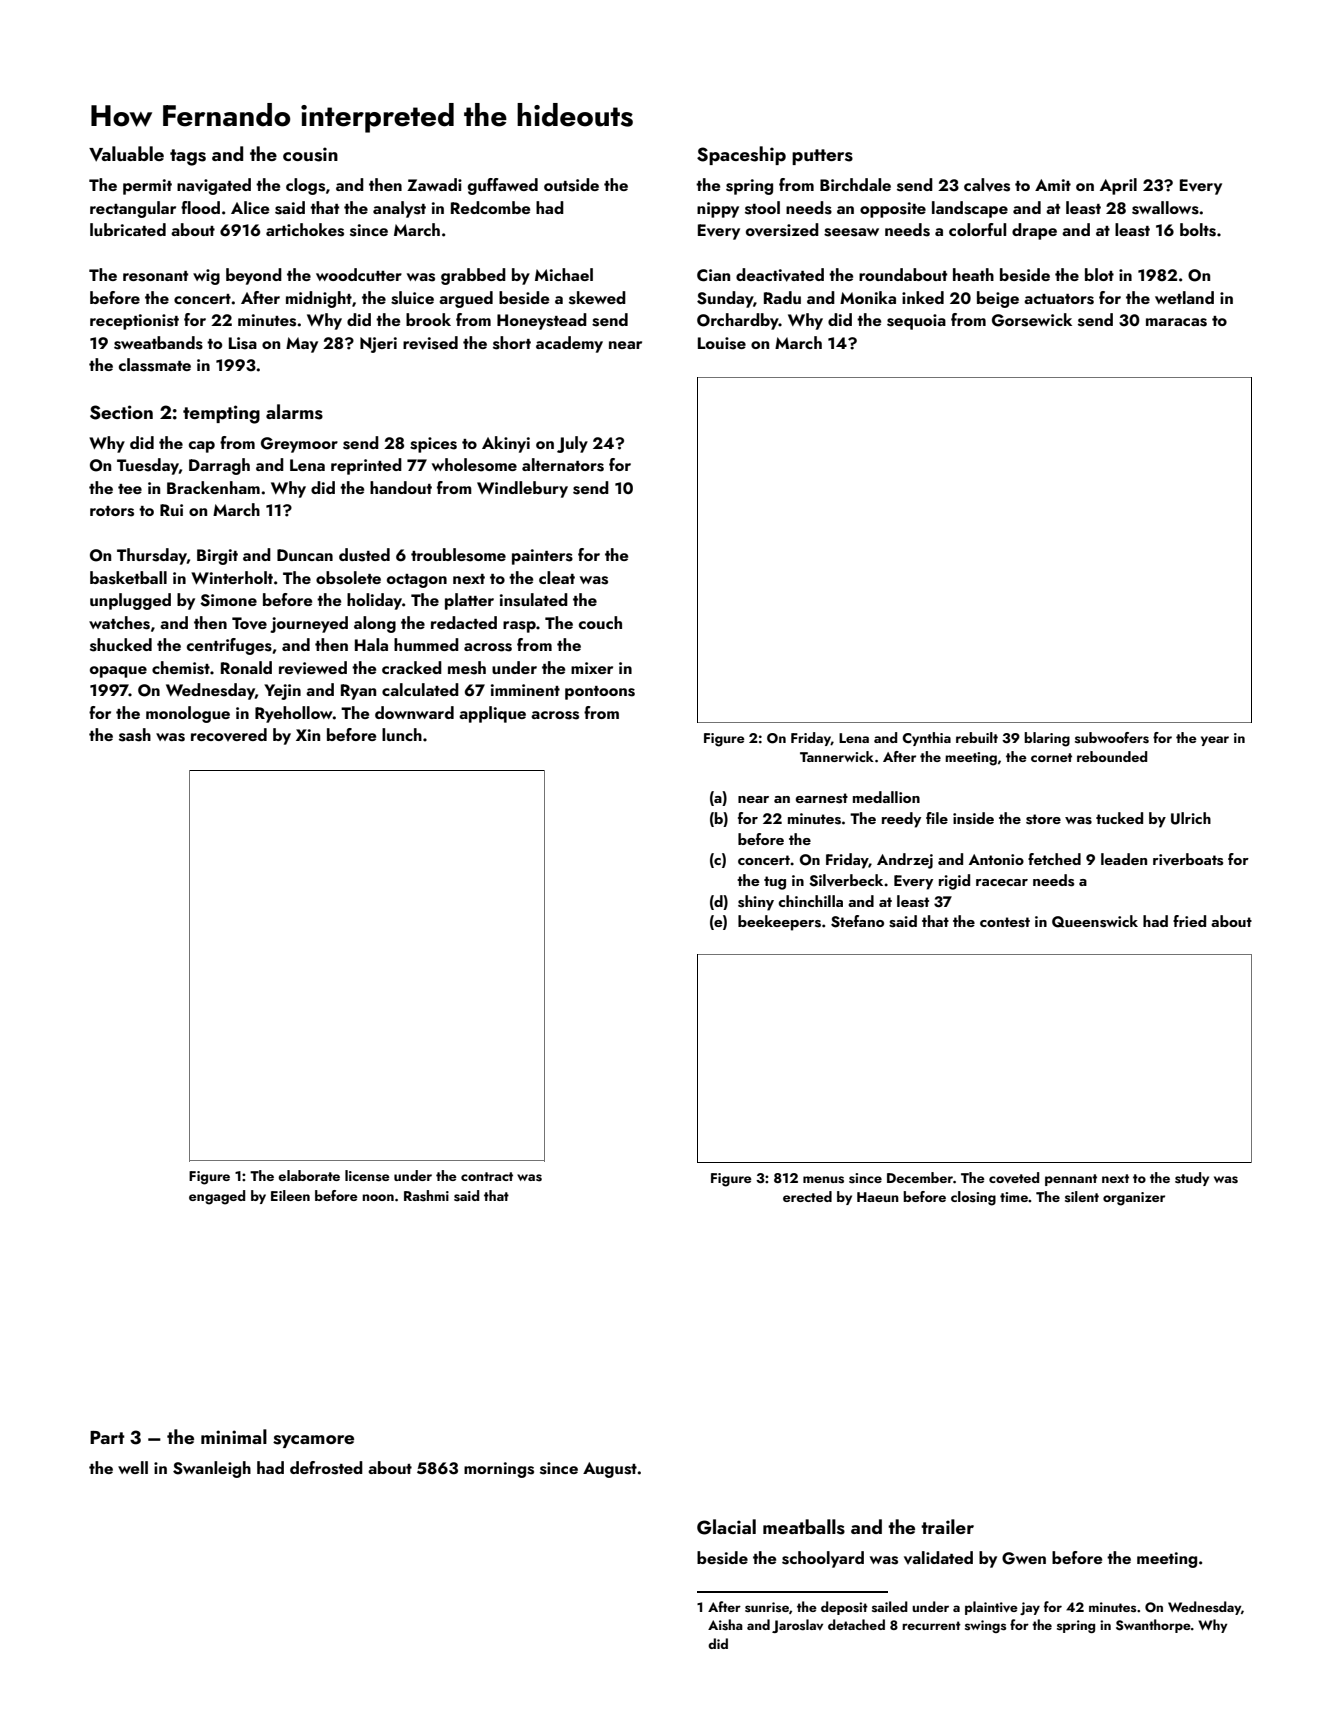 The image size is (1341, 1735). What do you see at coordinates (158, 343) in the screenshot?
I see `sweatbands` at bounding box center [158, 343].
